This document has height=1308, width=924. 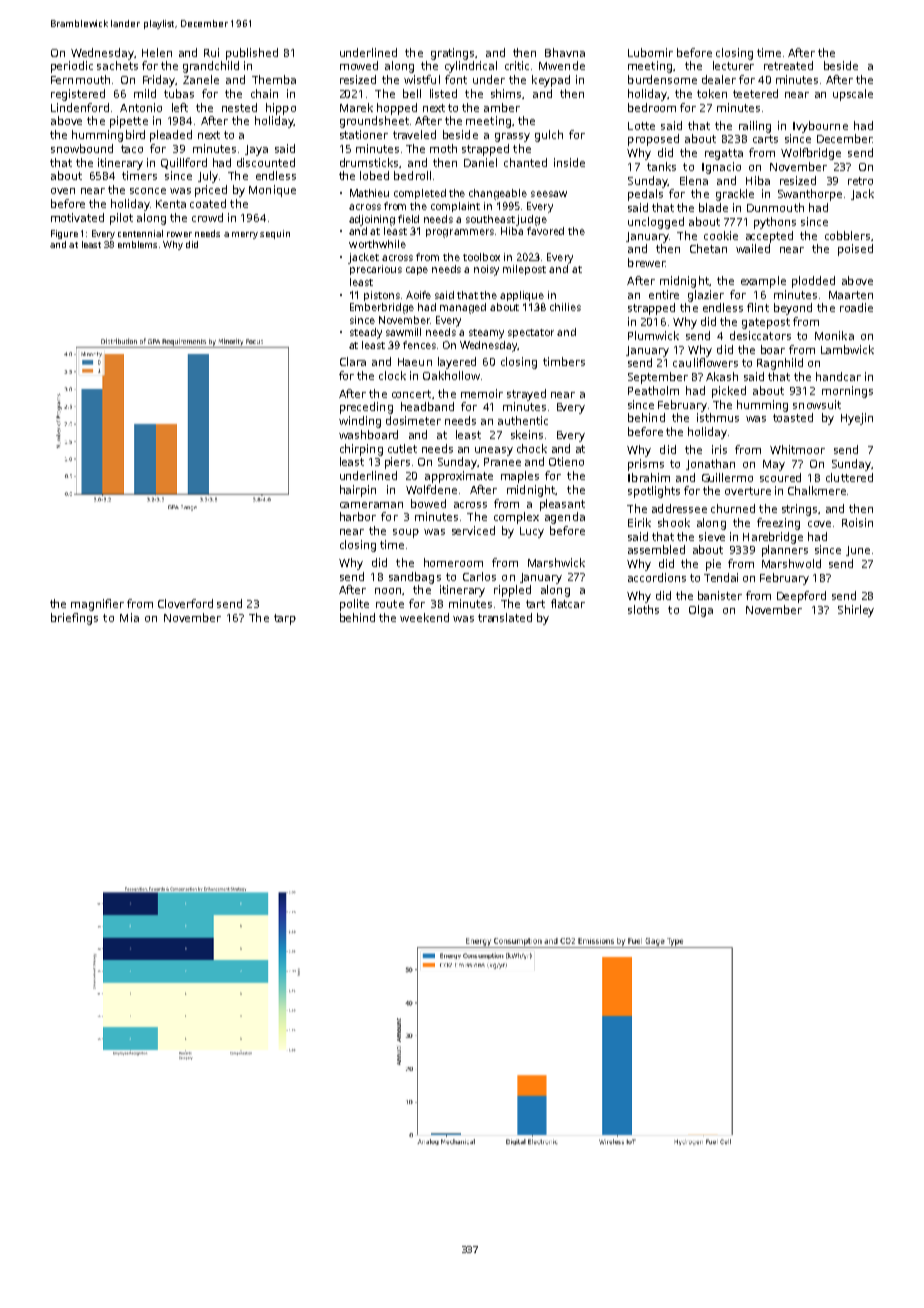 I want to click on sequin, so click(x=275, y=234).
